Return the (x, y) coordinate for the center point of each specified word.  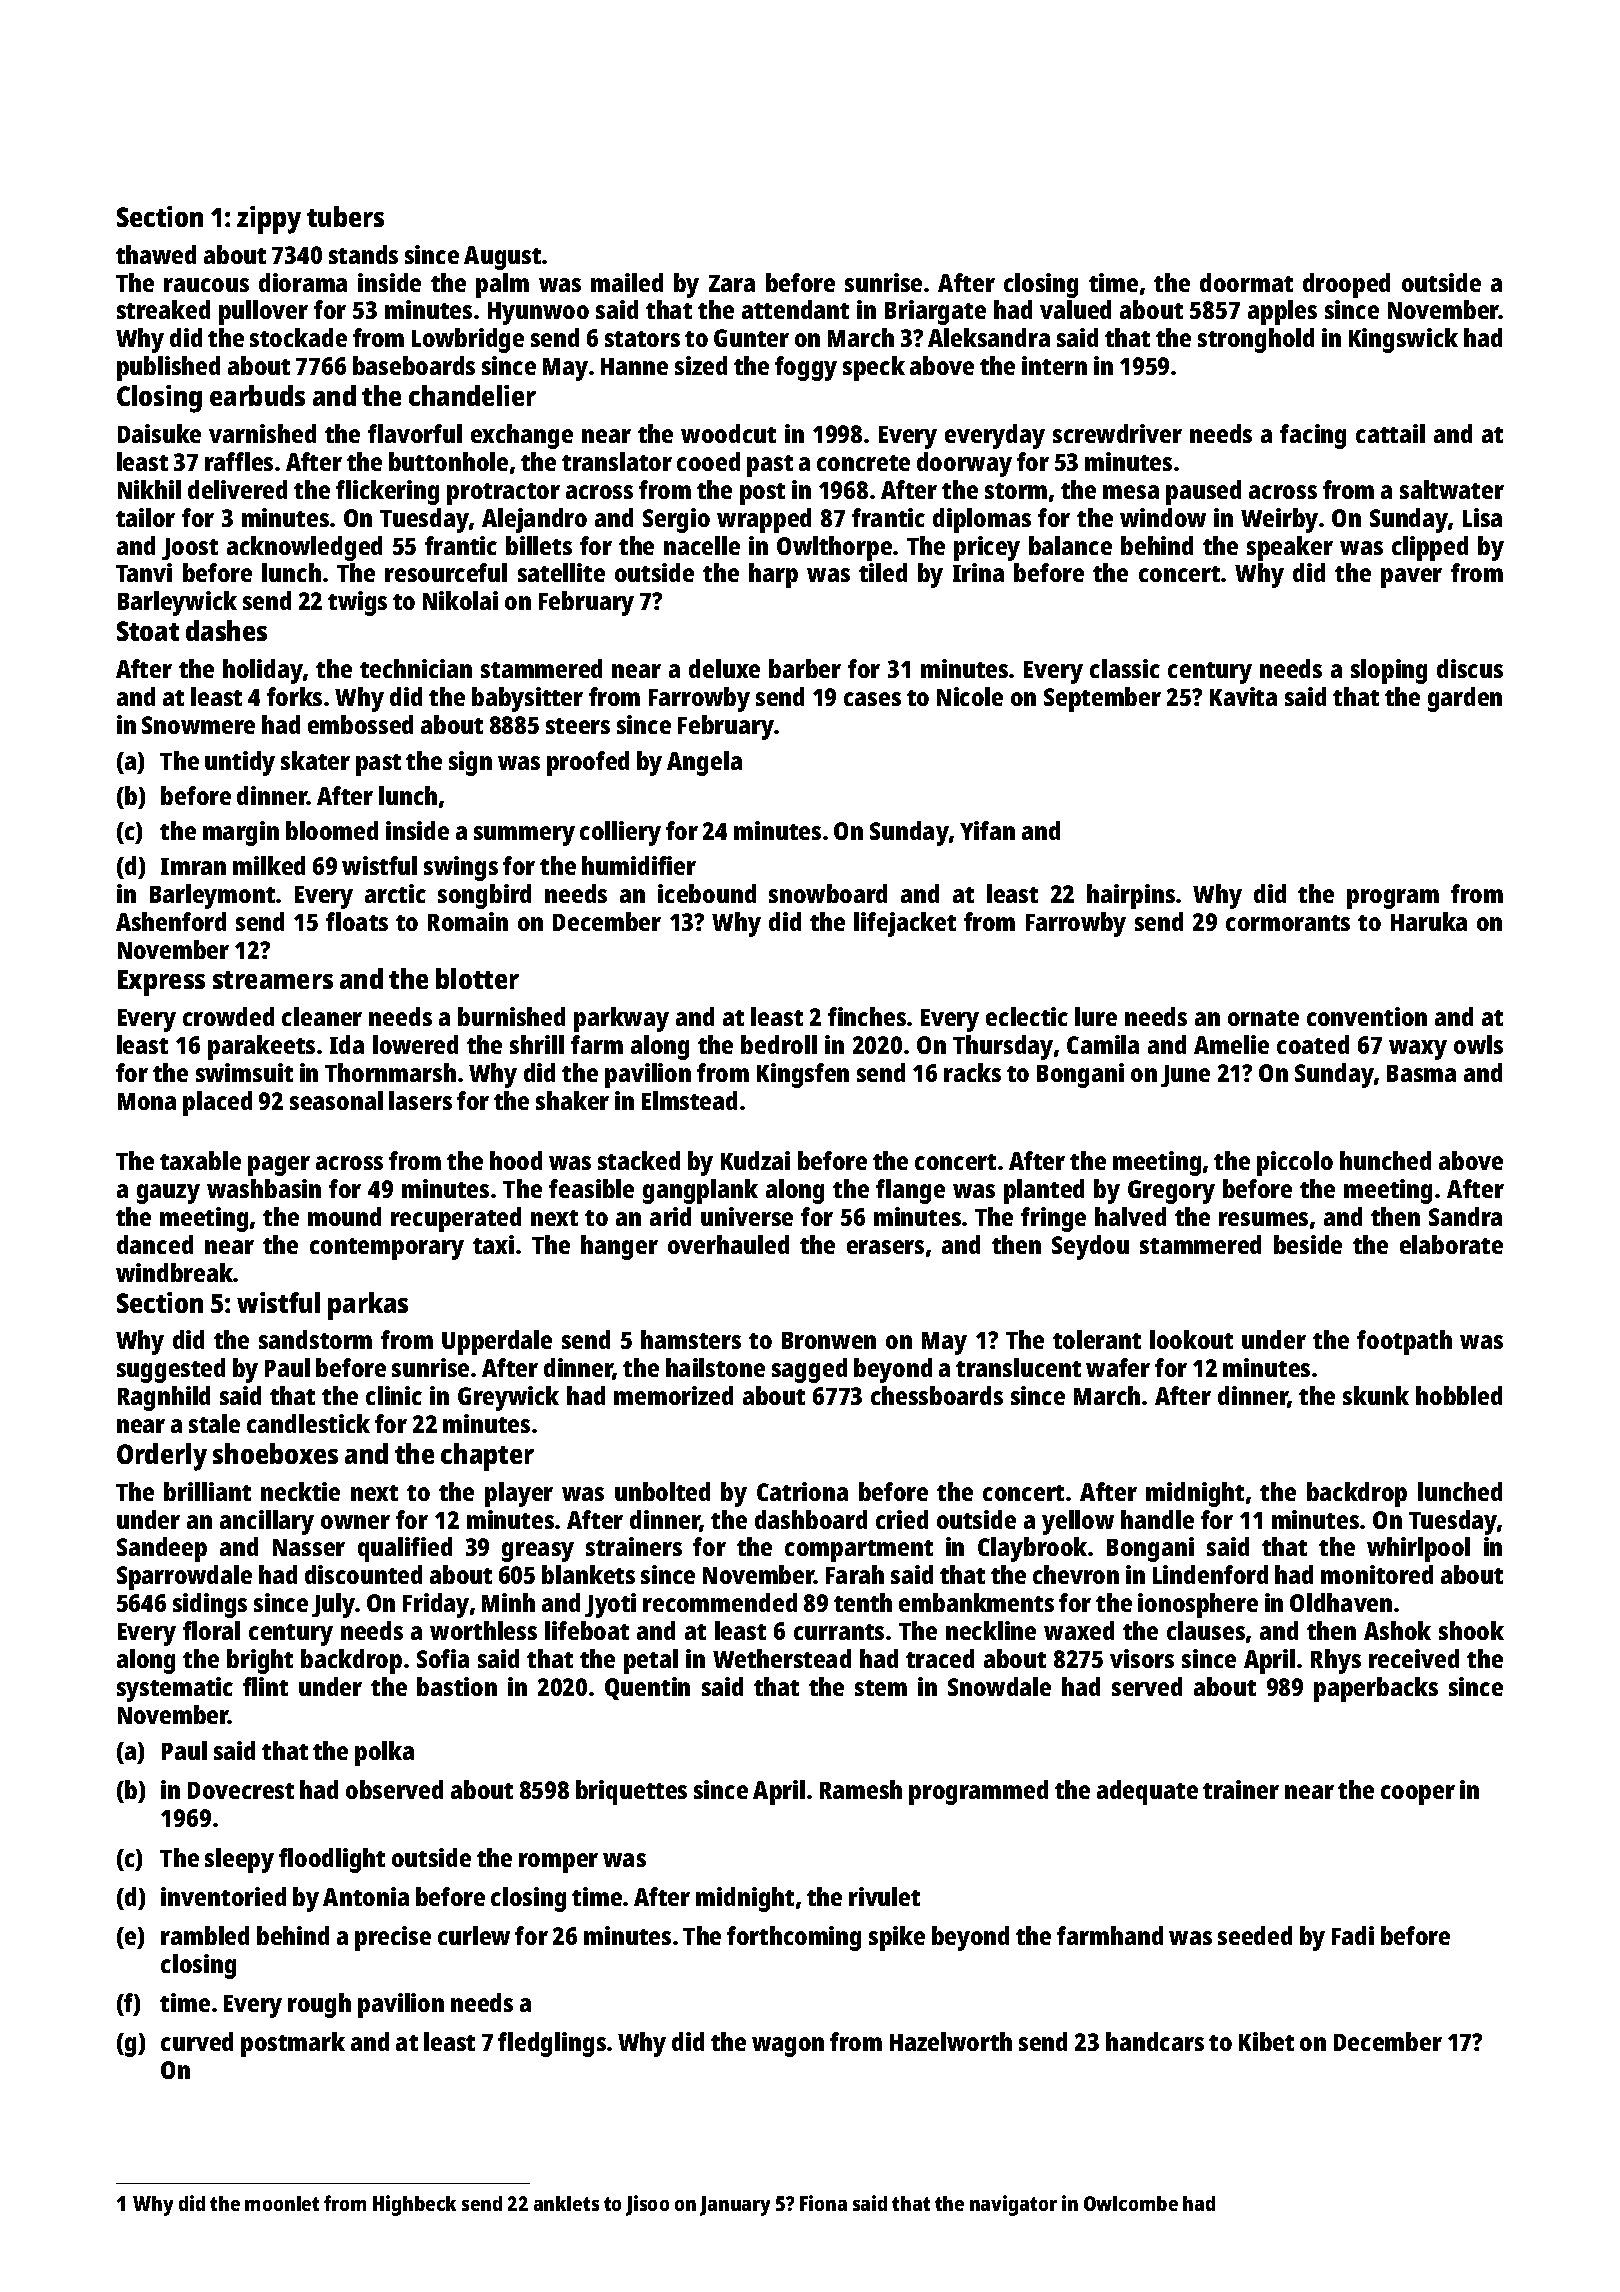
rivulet (884, 1896)
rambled (205, 1935)
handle (1157, 1519)
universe (747, 1216)
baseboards (414, 365)
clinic (394, 1395)
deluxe (724, 668)
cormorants (1288, 923)
